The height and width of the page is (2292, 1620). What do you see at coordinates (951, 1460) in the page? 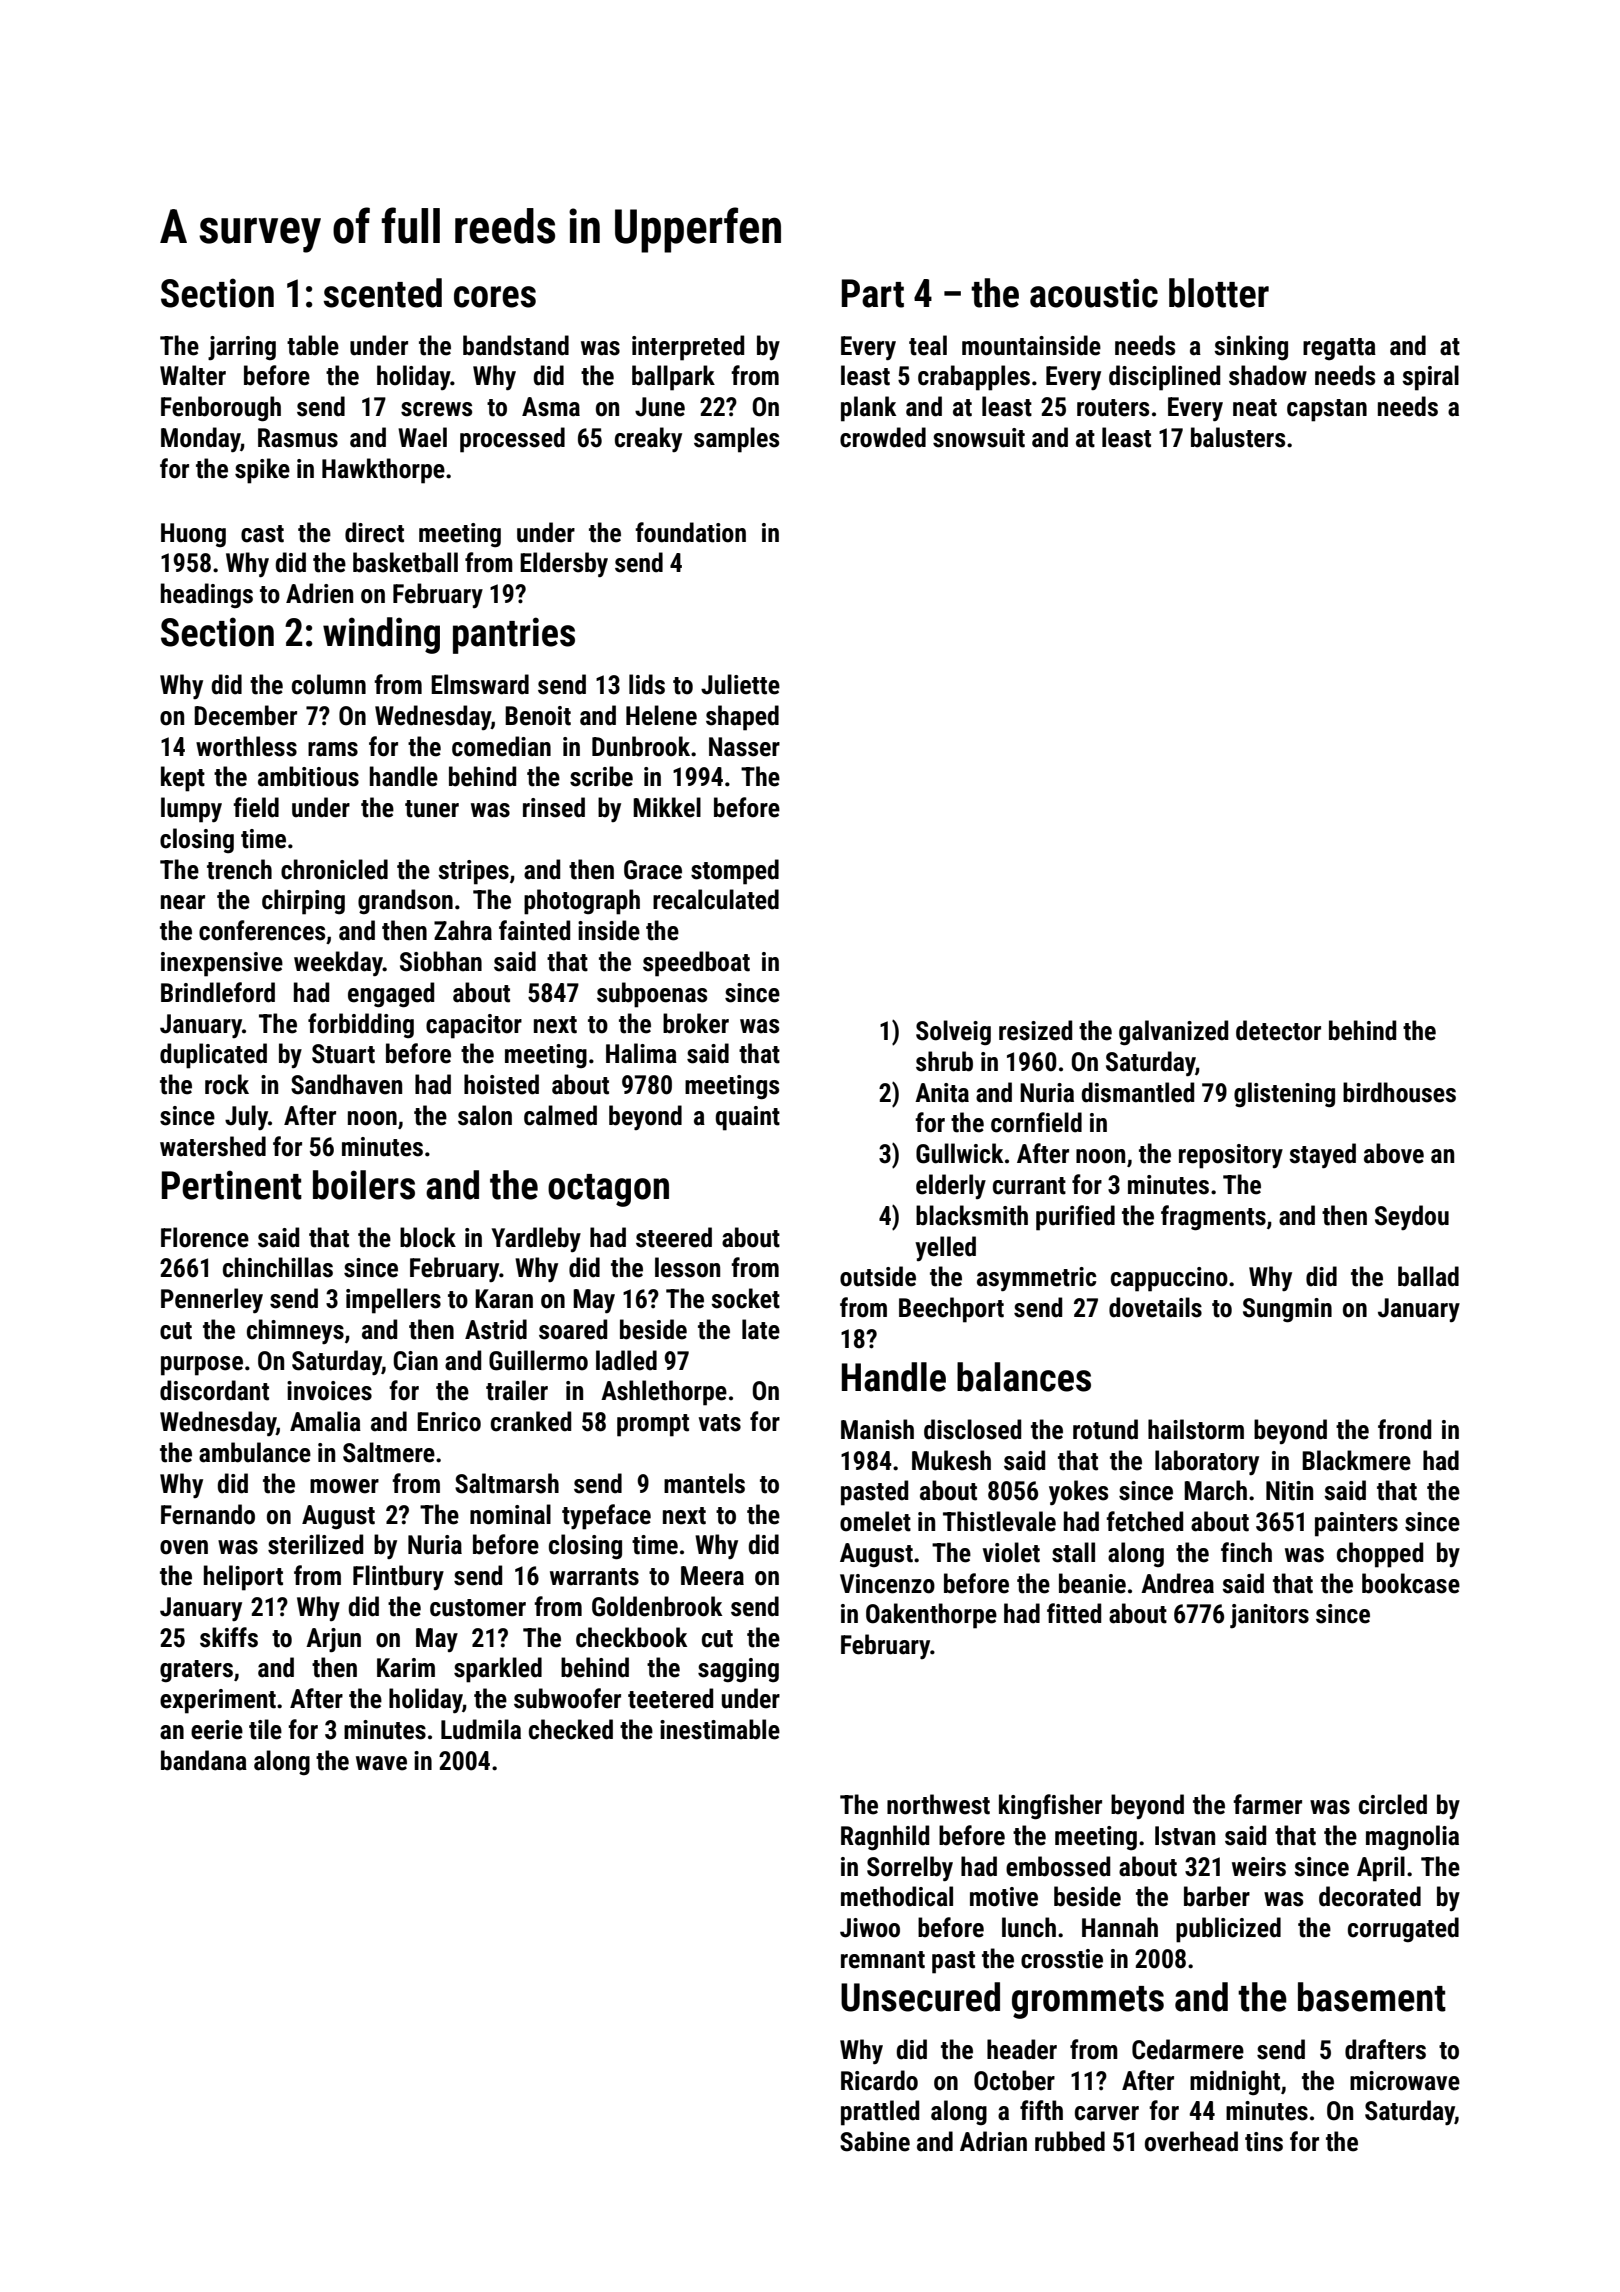
I see `Mukesh` at bounding box center [951, 1460].
